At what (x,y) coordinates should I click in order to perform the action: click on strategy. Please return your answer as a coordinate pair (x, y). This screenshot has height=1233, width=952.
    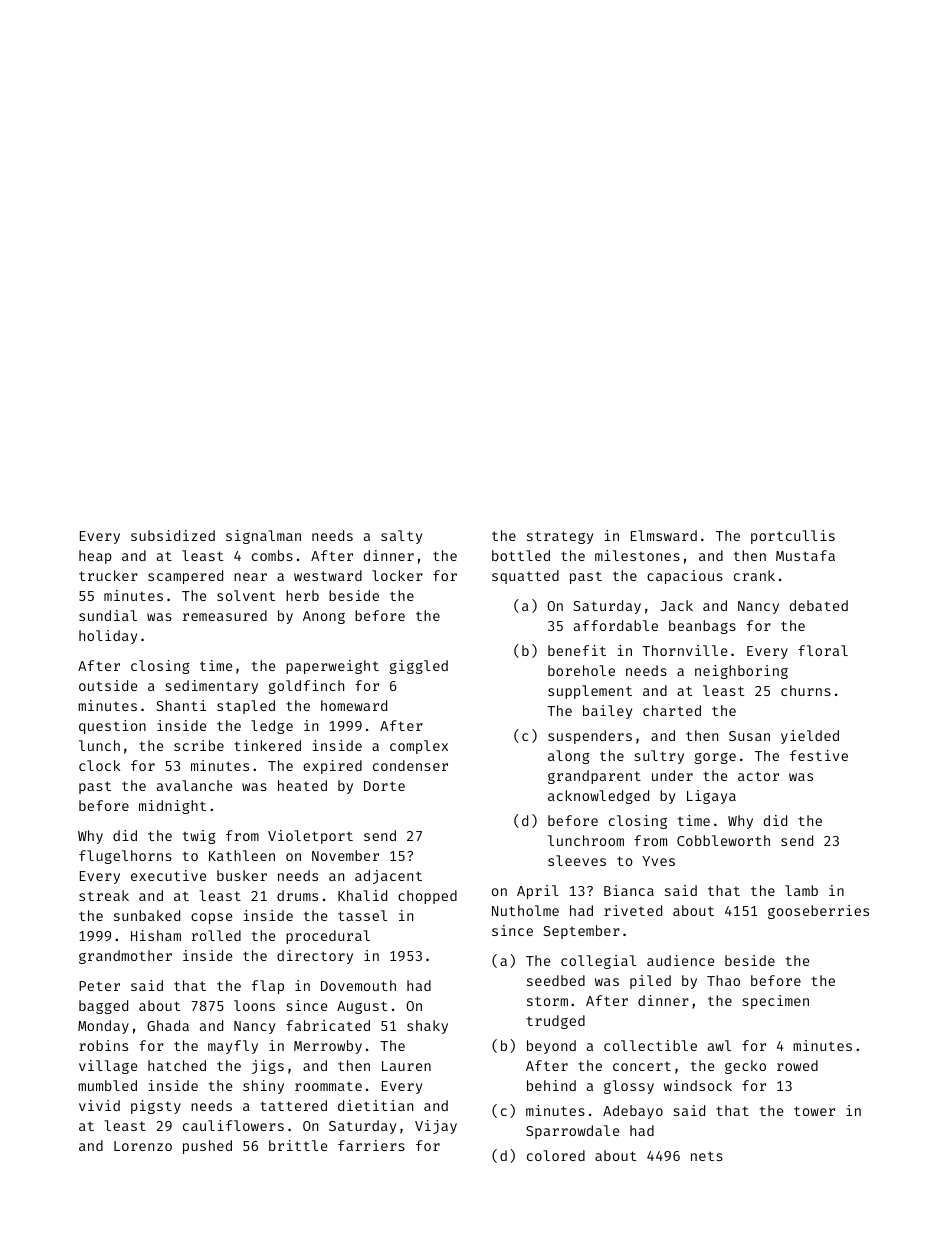
    Looking at the image, I should click on (560, 537).
